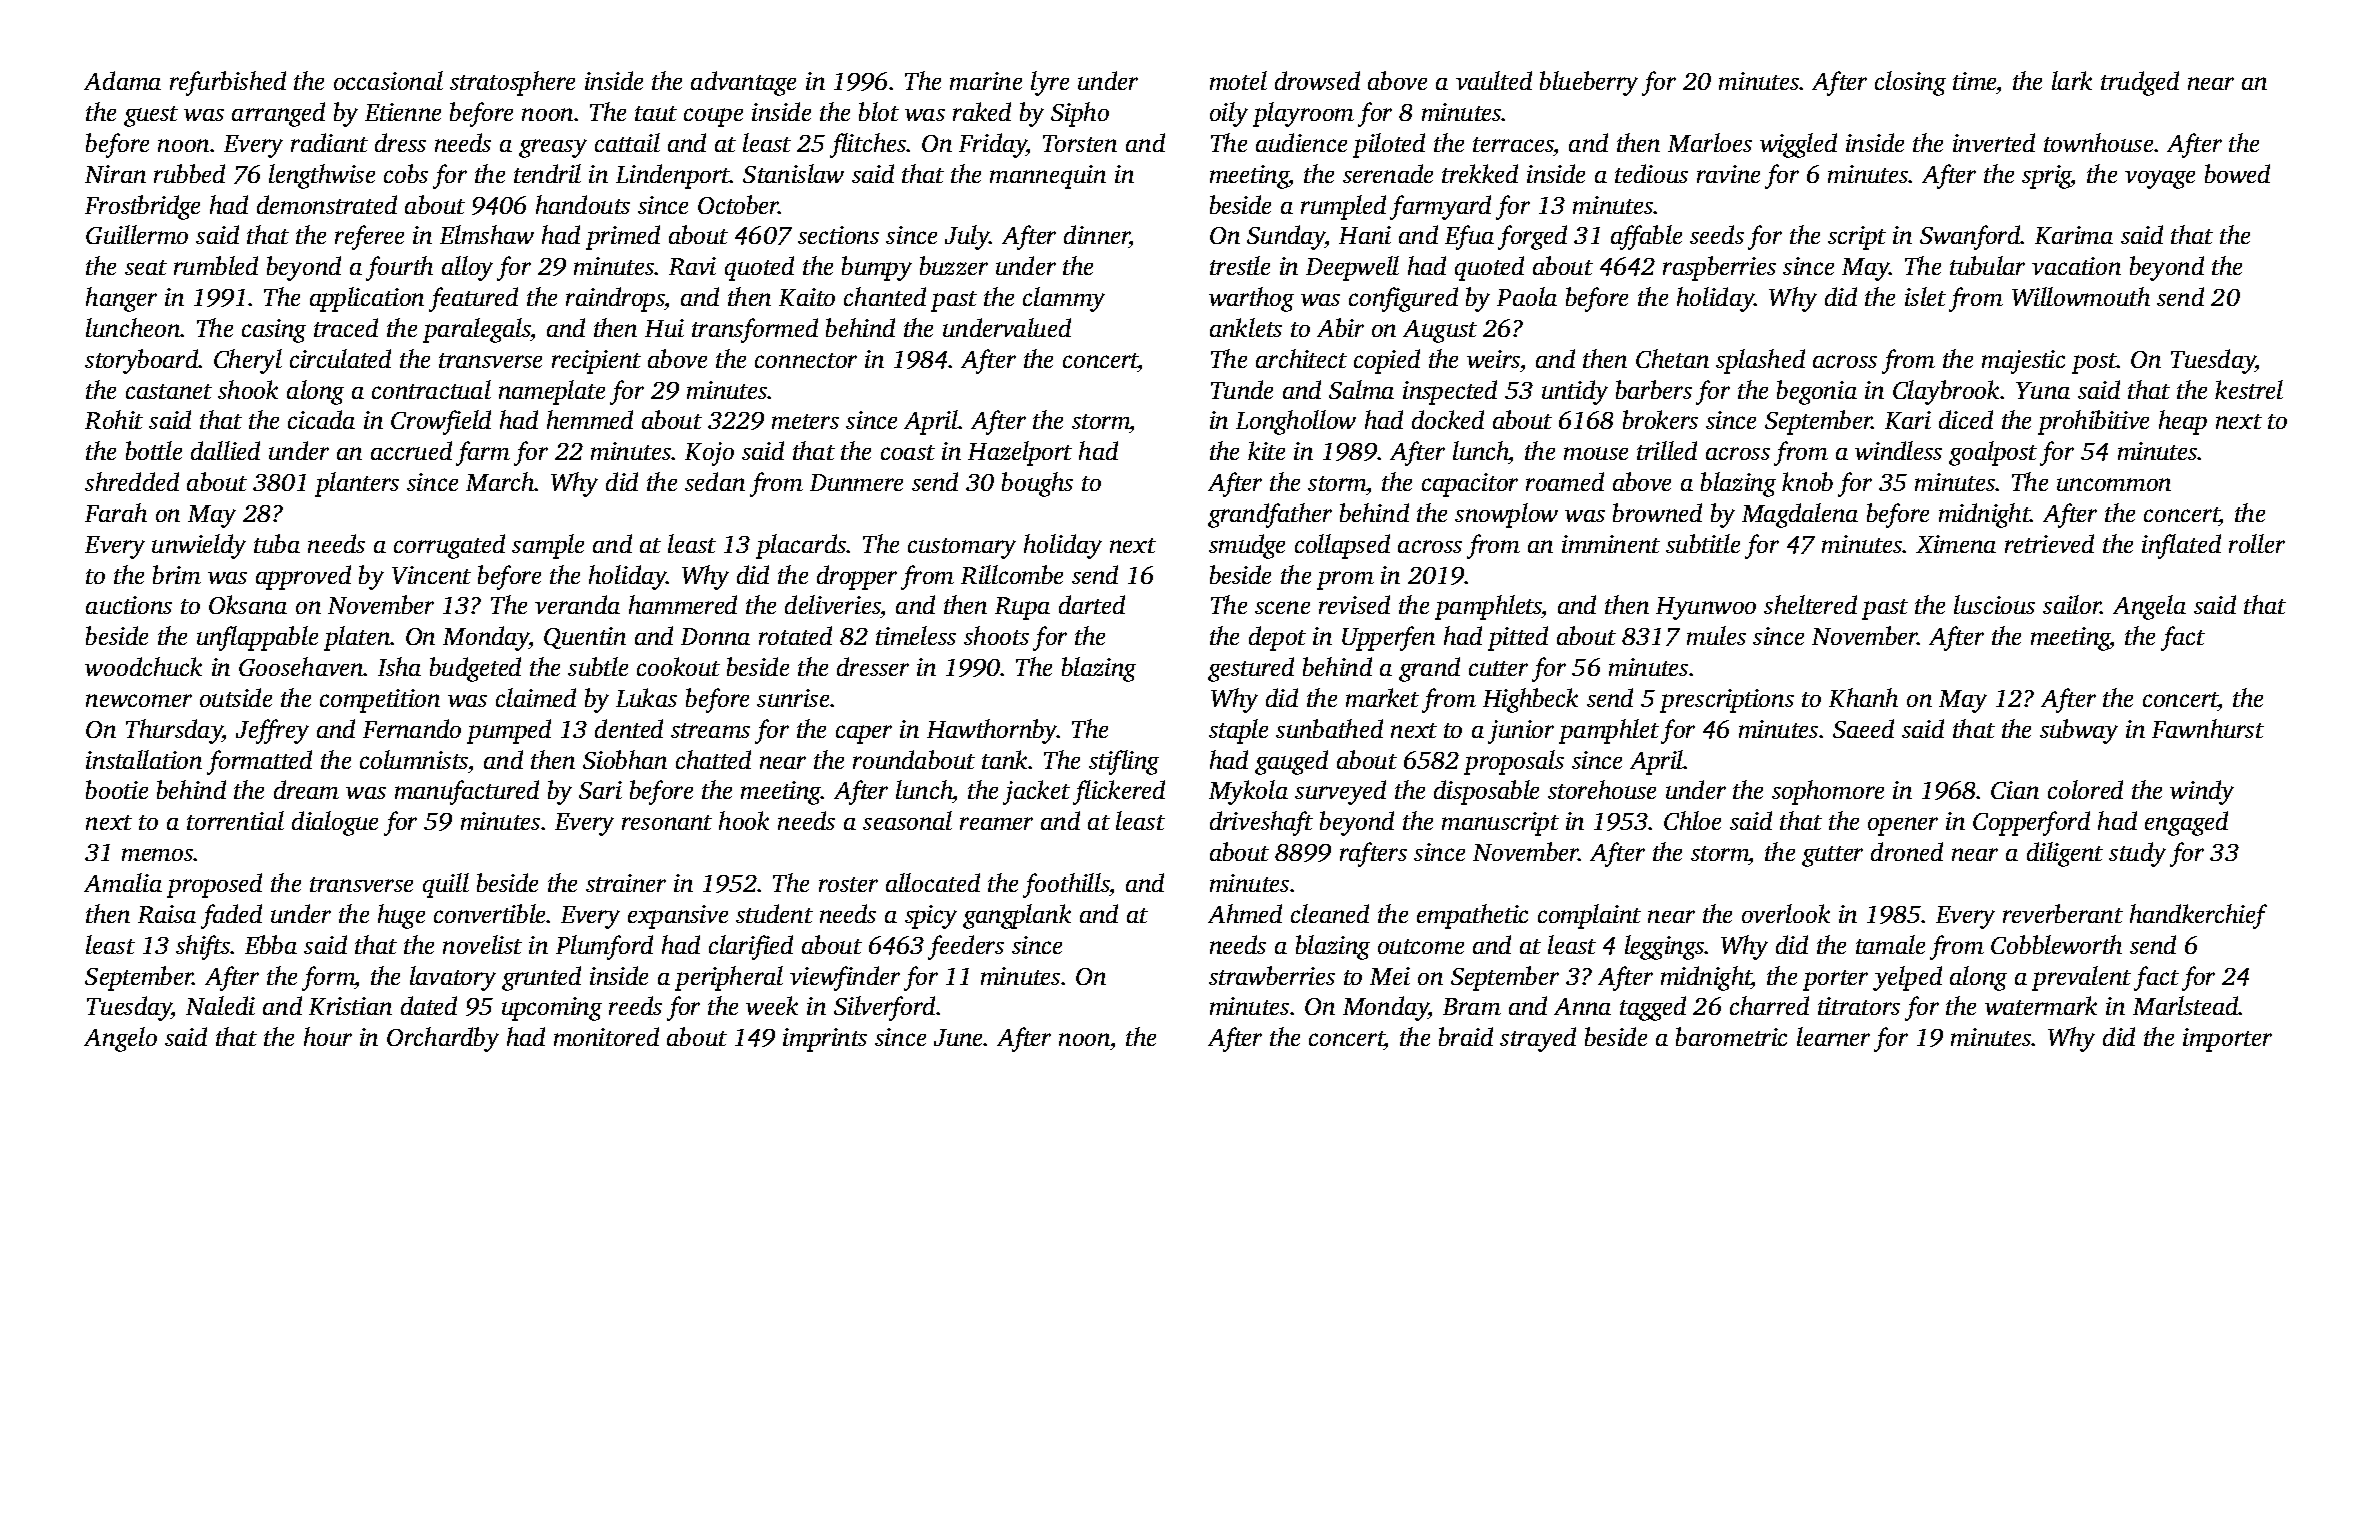 This screenshot has width=2380, height=1540. Describe the element at coordinates (709, 454) in the screenshot. I see `Kojo` at that location.
